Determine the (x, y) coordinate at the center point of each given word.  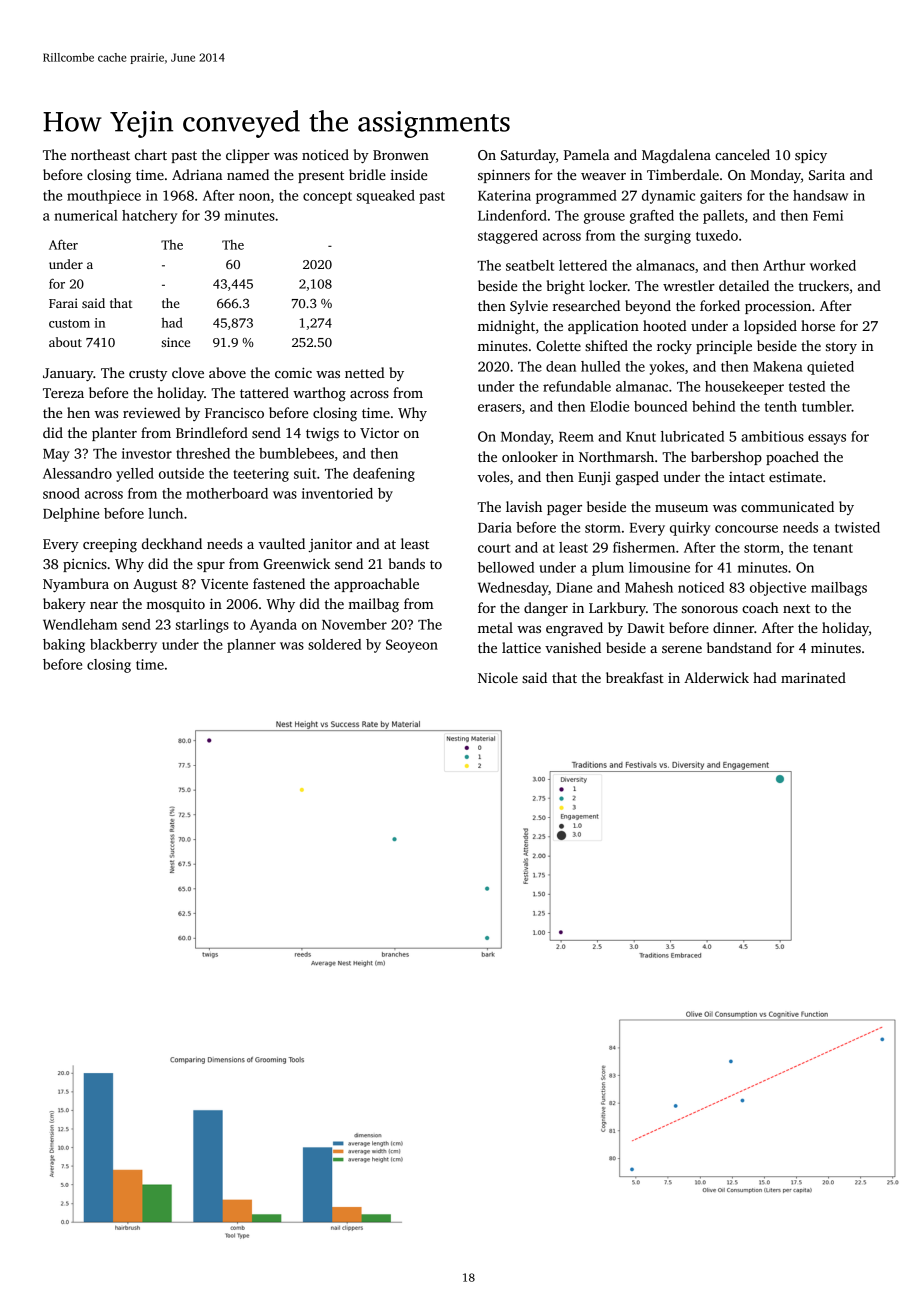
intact (747, 477)
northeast (100, 154)
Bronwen (401, 155)
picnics (85, 565)
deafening (384, 475)
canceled (742, 154)
